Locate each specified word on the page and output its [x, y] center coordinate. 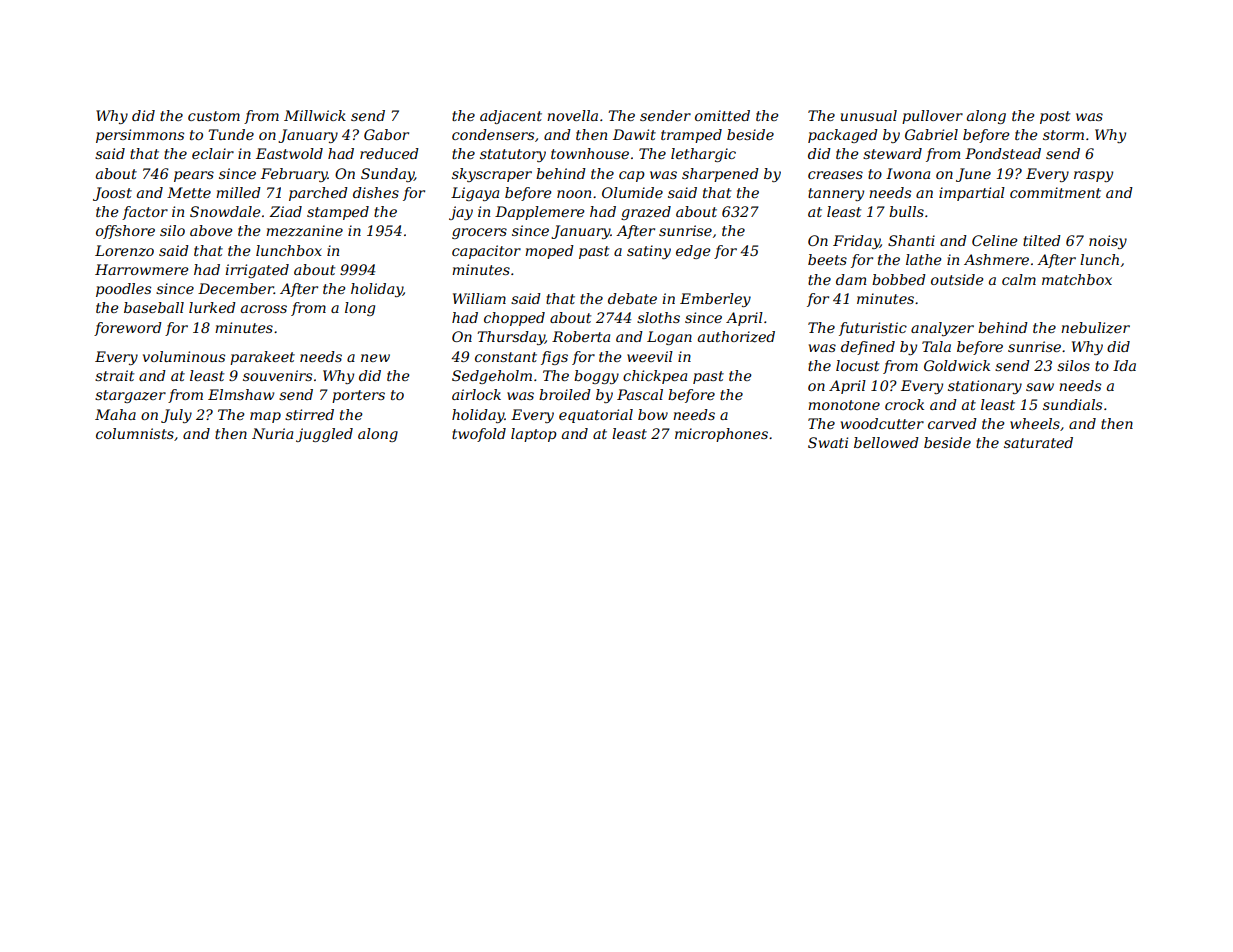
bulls [906, 211]
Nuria [272, 433]
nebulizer [1095, 328]
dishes [376, 192]
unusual [869, 115]
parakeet [262, 358]
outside [957, 279]
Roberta [581, 336]
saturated [1038, 442]
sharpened [720, 175]
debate [632, 298]
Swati [828, 442]
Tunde [231, 134]
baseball [154, 307]
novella [572, 115]
